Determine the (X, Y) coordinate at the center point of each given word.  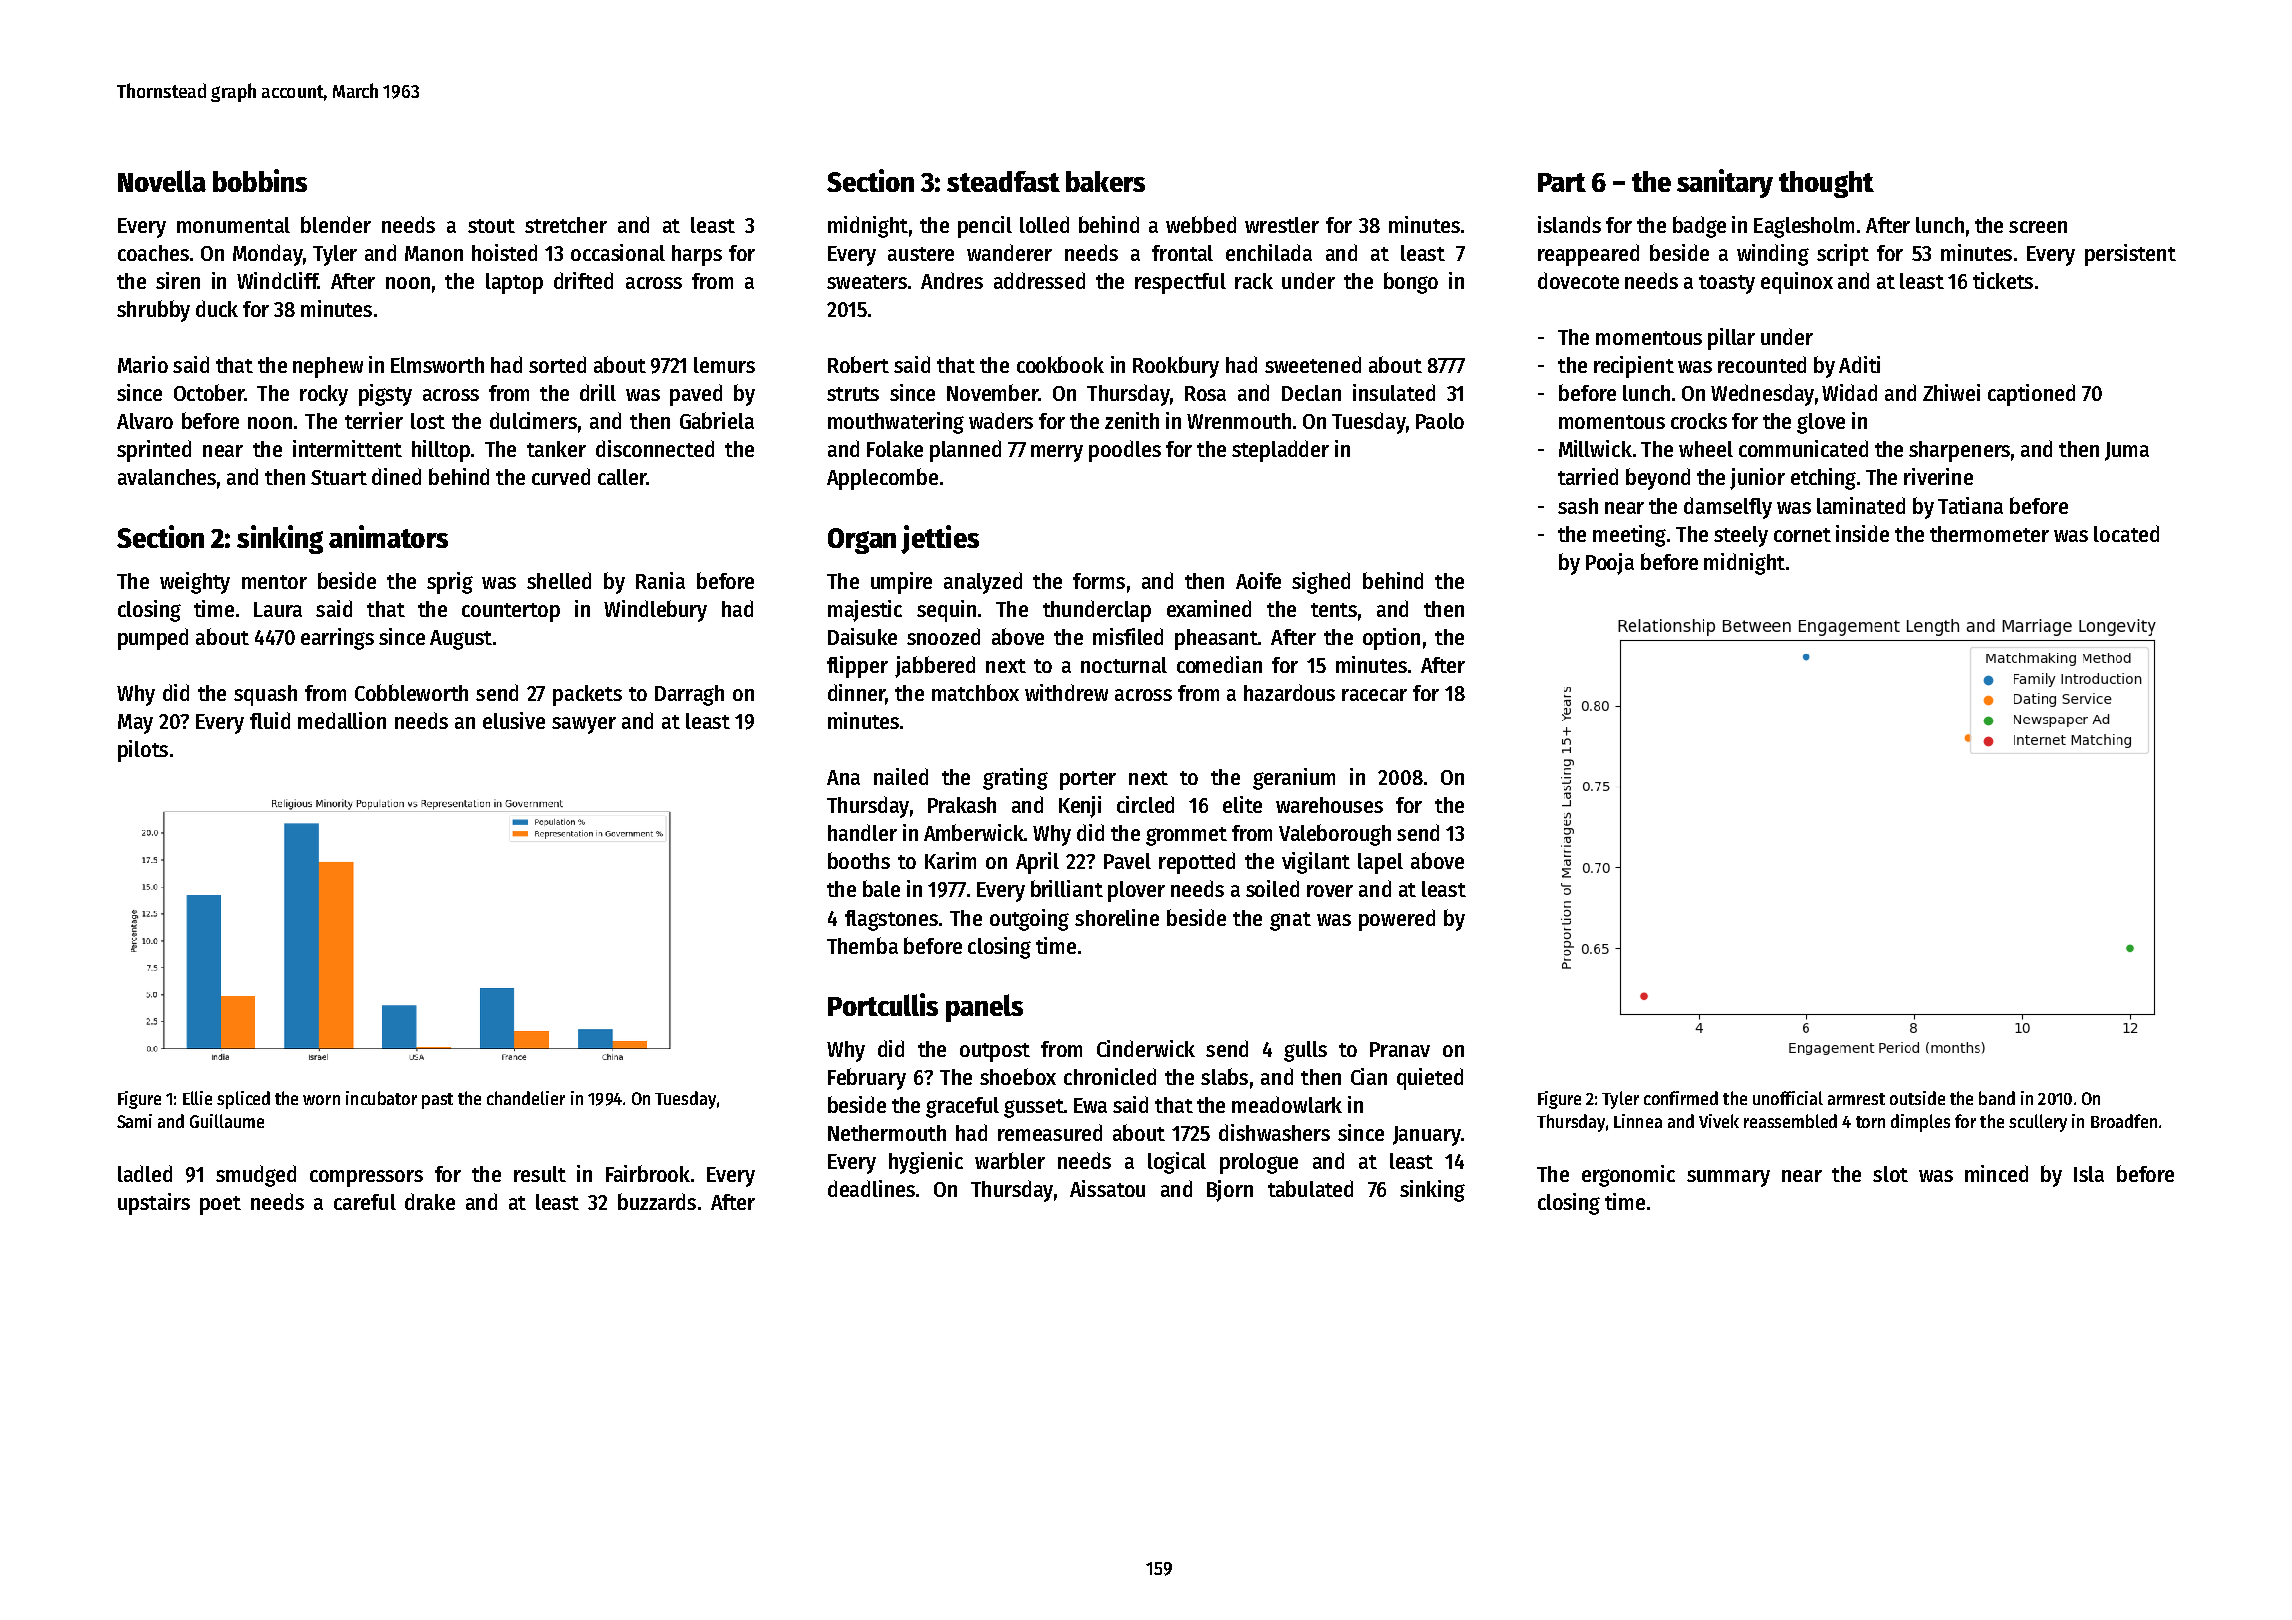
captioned (2031, 395)
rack (1254, 281)
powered (1397, 920)
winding (1773, 255)
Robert (858, 364)
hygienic (926, 1163)
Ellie (197, 1098)
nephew (328, 367)
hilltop (441, 451)
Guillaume (227, 1121)
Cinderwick (1146, 1048)
